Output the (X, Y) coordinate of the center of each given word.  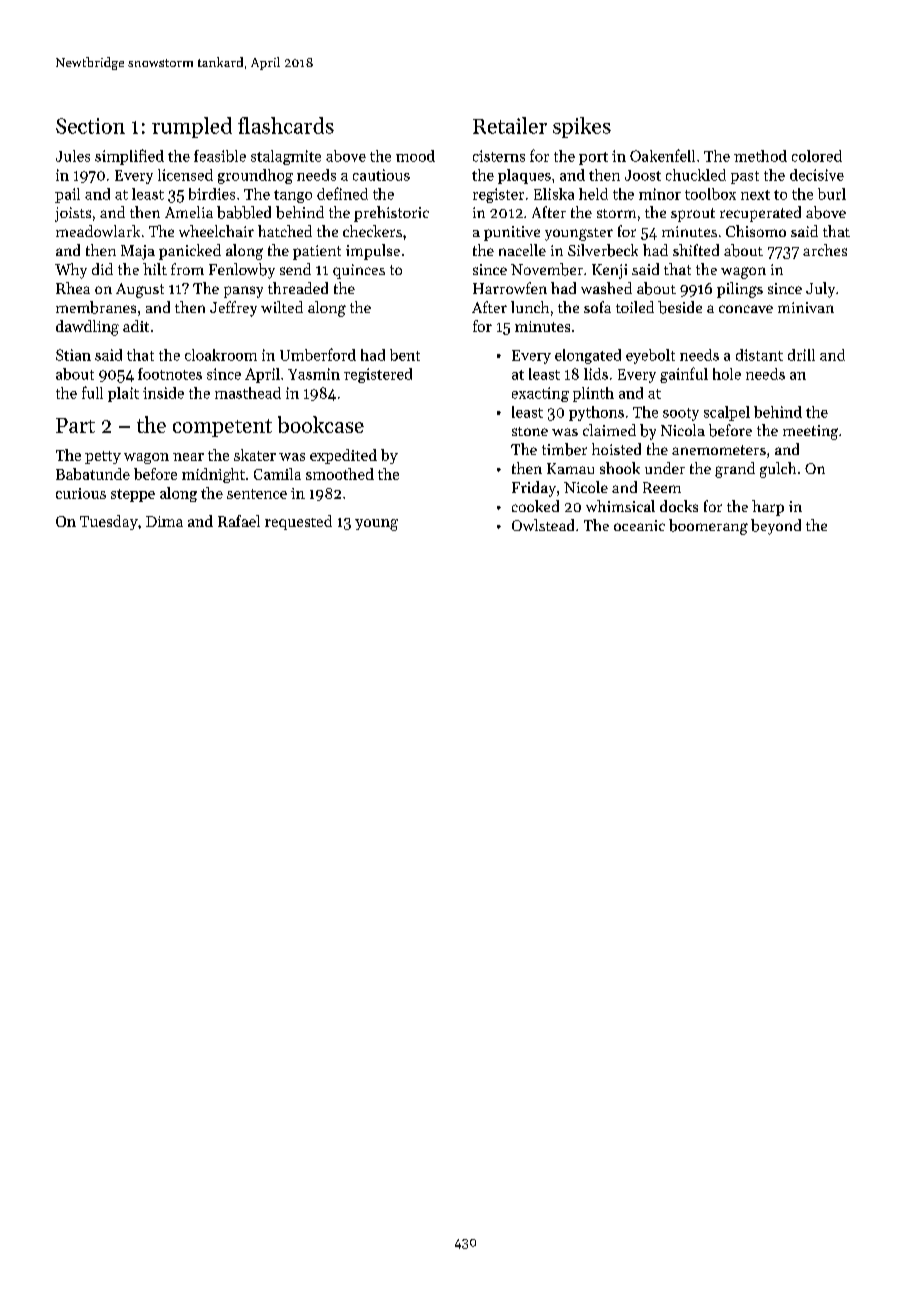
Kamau (570, 468)
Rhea (73, 288)
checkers (372, 231)
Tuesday (109, 522)
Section (90, 126)
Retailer (510, 125)
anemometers (719, 450)
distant (759, 355)
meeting (810, 432)
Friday (534, 489)
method (760, 156)
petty (103, 457)
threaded (298, 288)
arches (825, 250)
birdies (212, 194)
